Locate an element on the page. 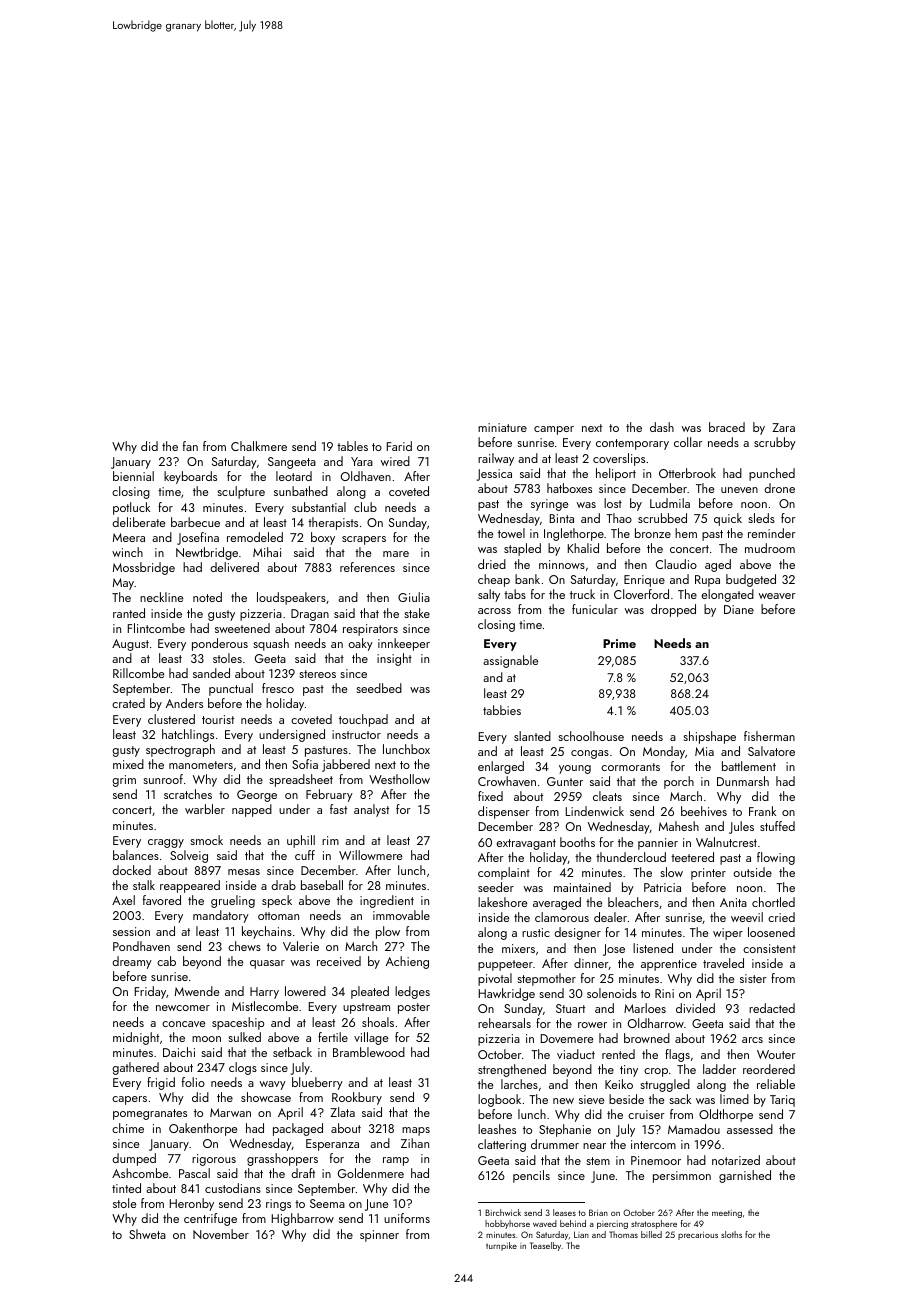 Image resolution: width=908 pixels, height=1316 pixels. club is located at coordinates (365, 507).
